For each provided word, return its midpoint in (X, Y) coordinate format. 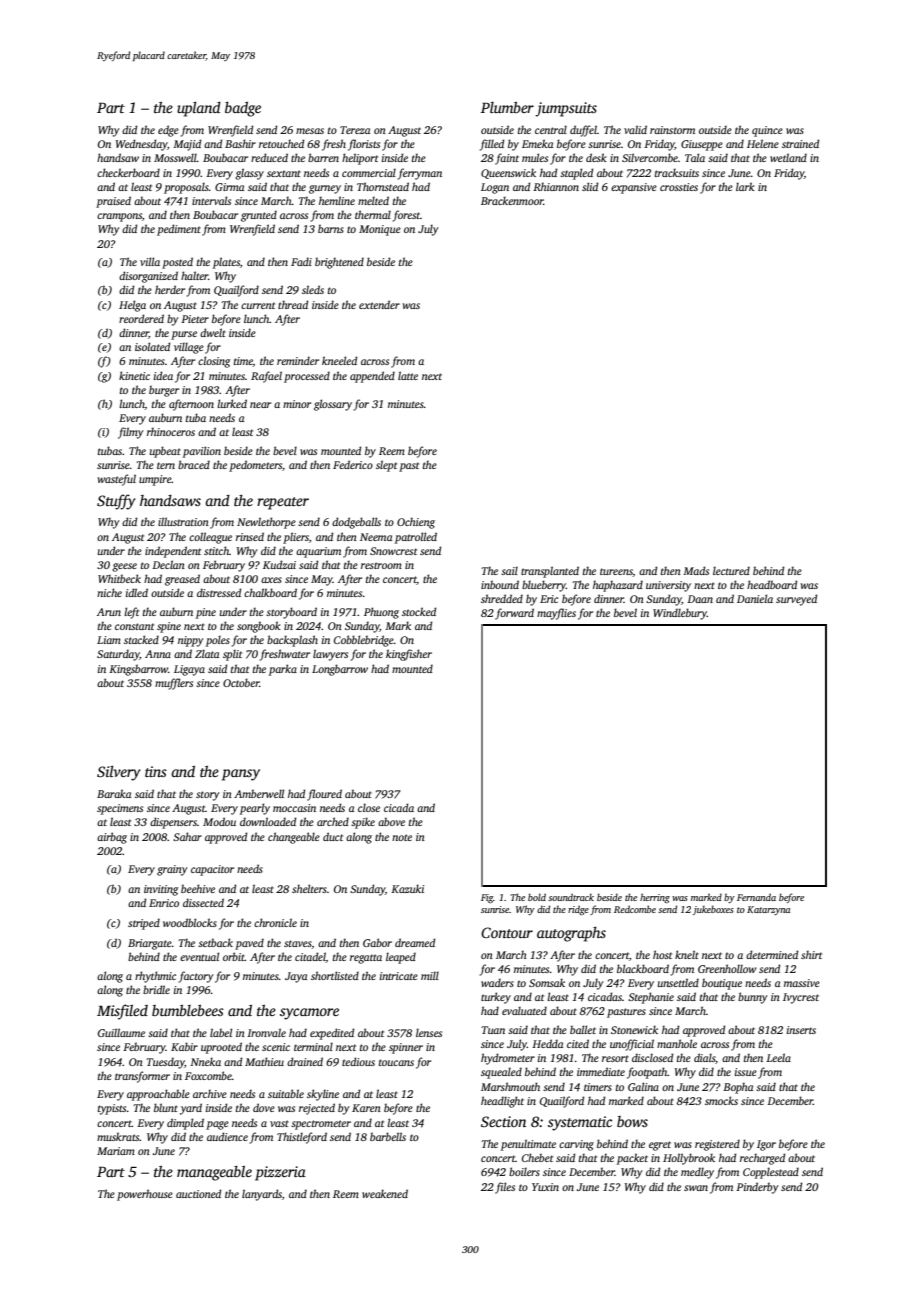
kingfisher (409, 655)
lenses (429, 1032)
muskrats (118, 1136)
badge (243, 109)
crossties (679, 187)
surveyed (796, 600)
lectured (731, 570)
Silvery (119, 773)
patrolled (416, 538)
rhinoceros (171, 431)
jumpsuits (566, 109)
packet (632, 1159)
